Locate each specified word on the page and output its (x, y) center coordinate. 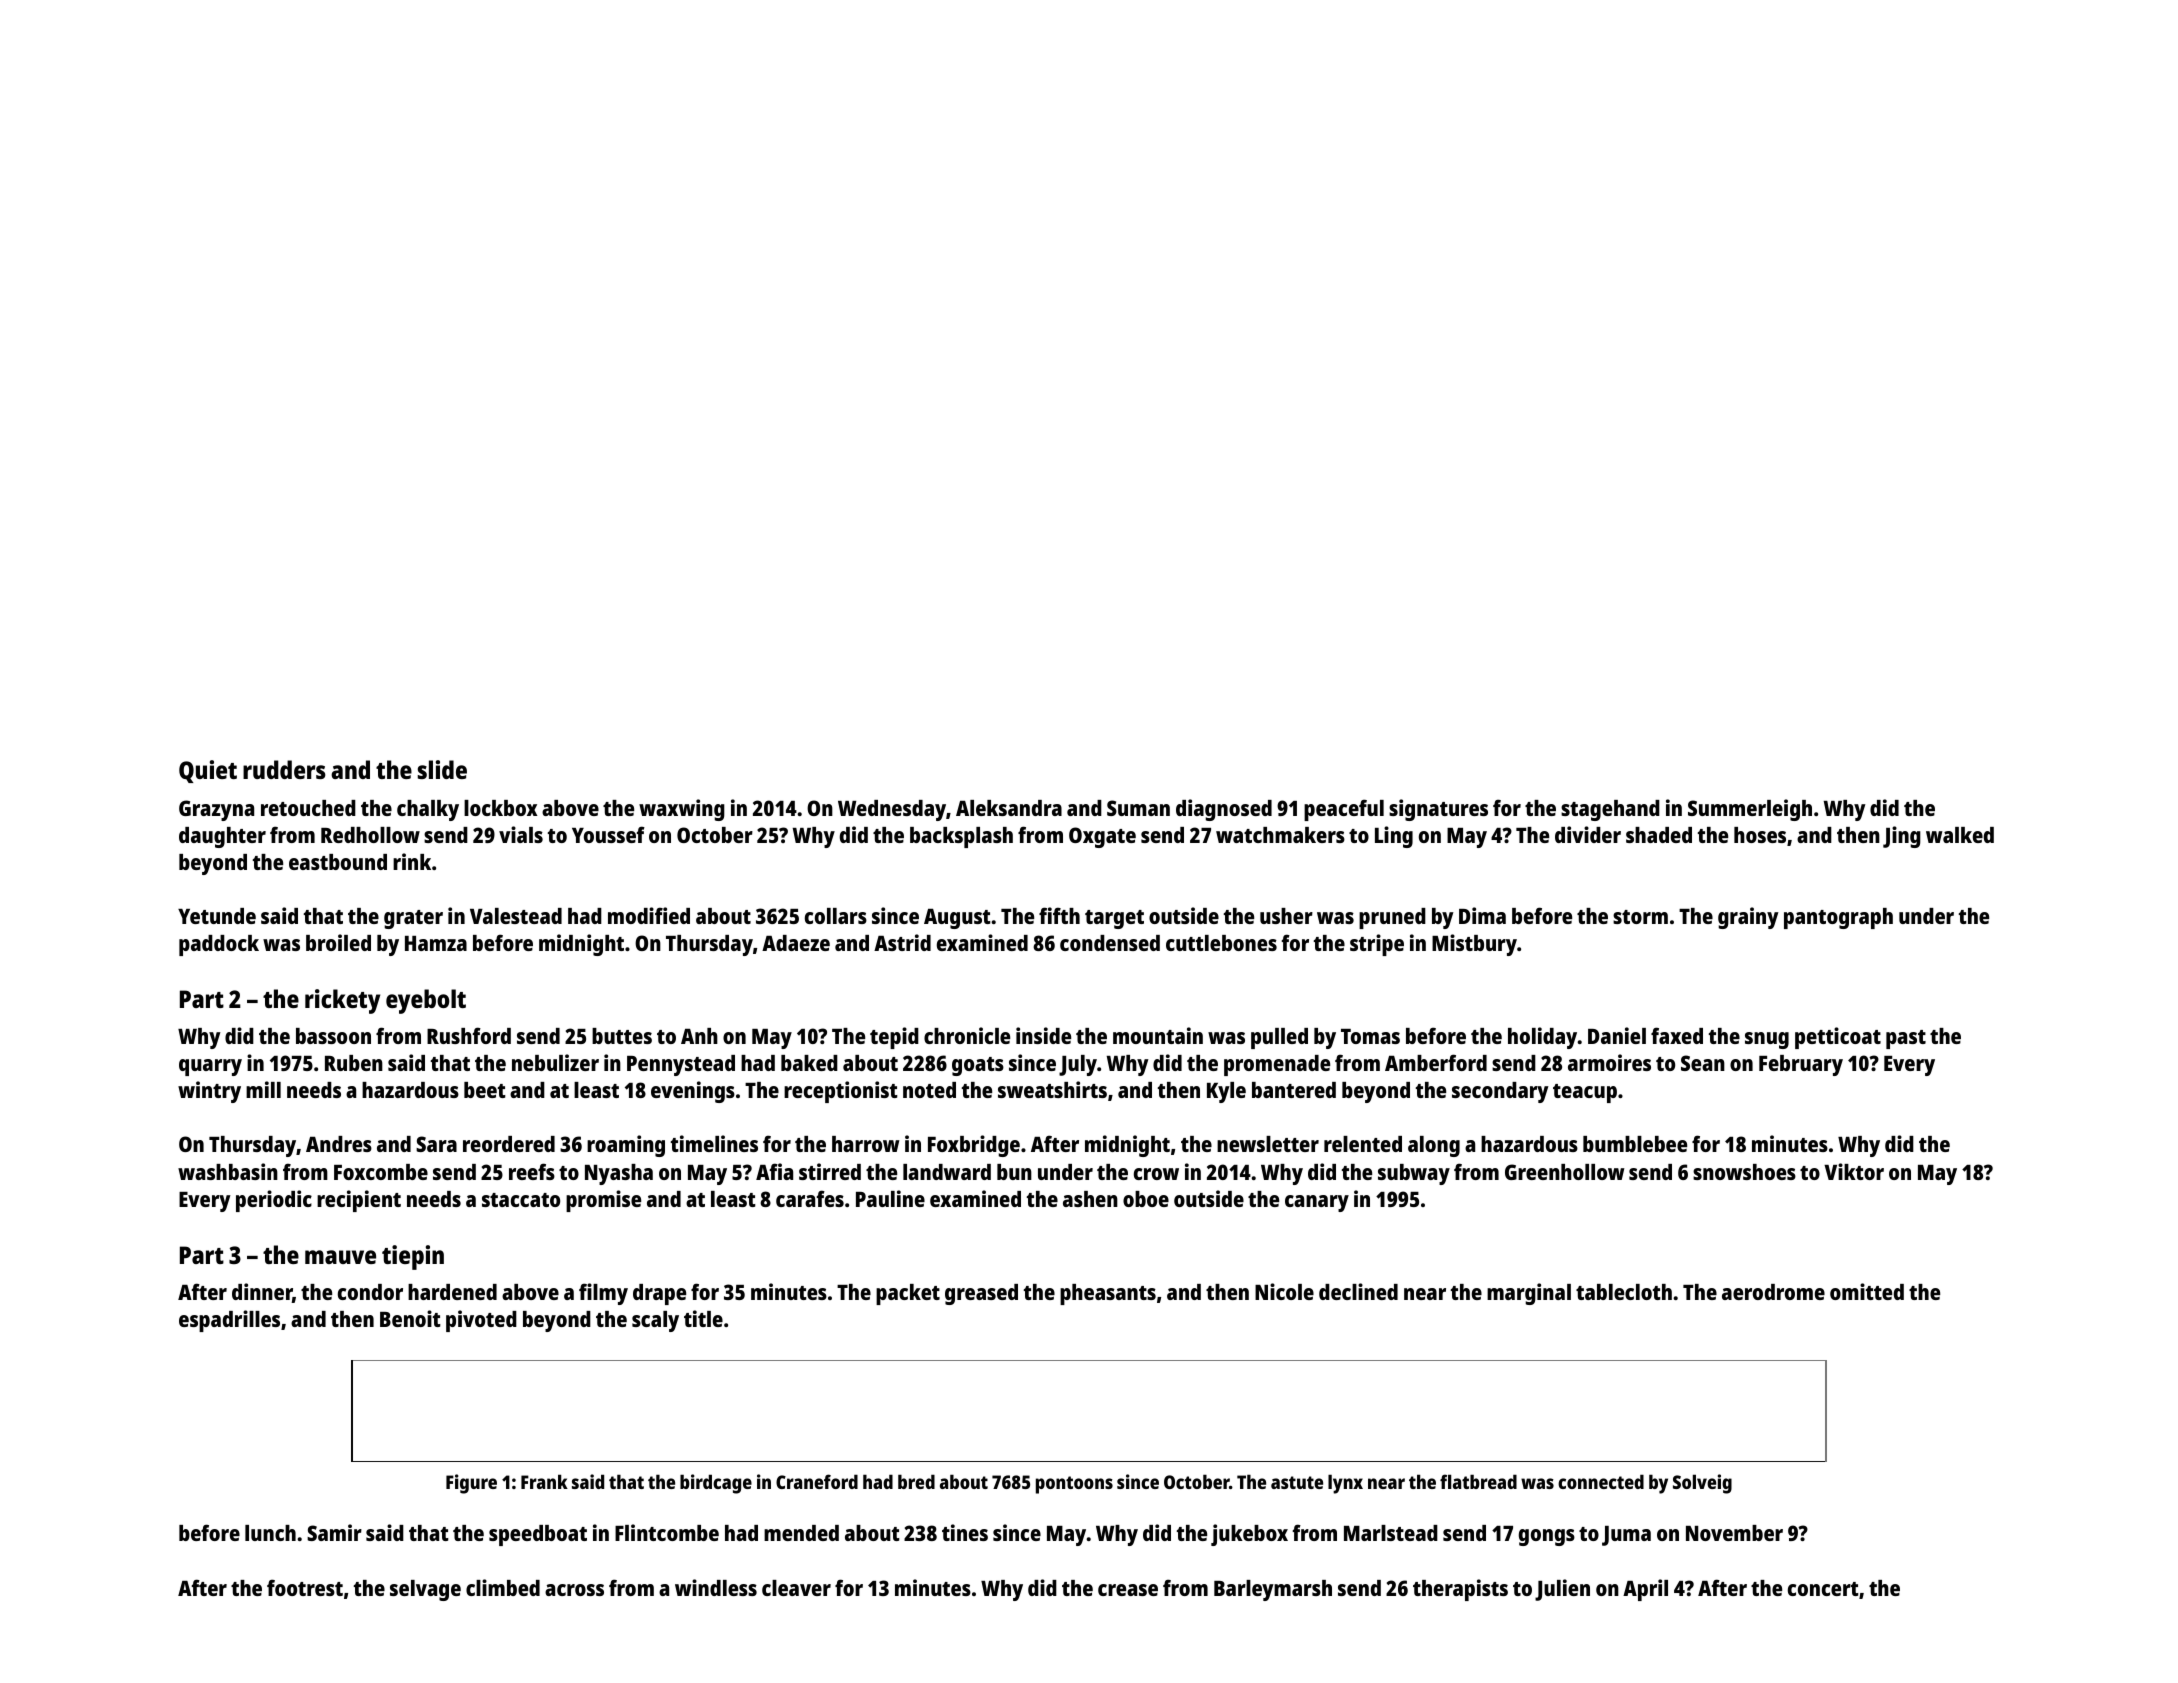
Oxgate (1102, 837)
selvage (425, 1590)
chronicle (967, 1035)
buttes (622, 1036)
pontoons (1074, 1485)
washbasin (228, 1171)
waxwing (682, 810)
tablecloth (1624, 1292)
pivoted (481, 1321)
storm (1640, 917)
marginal (1529, 1294)
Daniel (1617, 1035)
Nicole (1284, 1291)
